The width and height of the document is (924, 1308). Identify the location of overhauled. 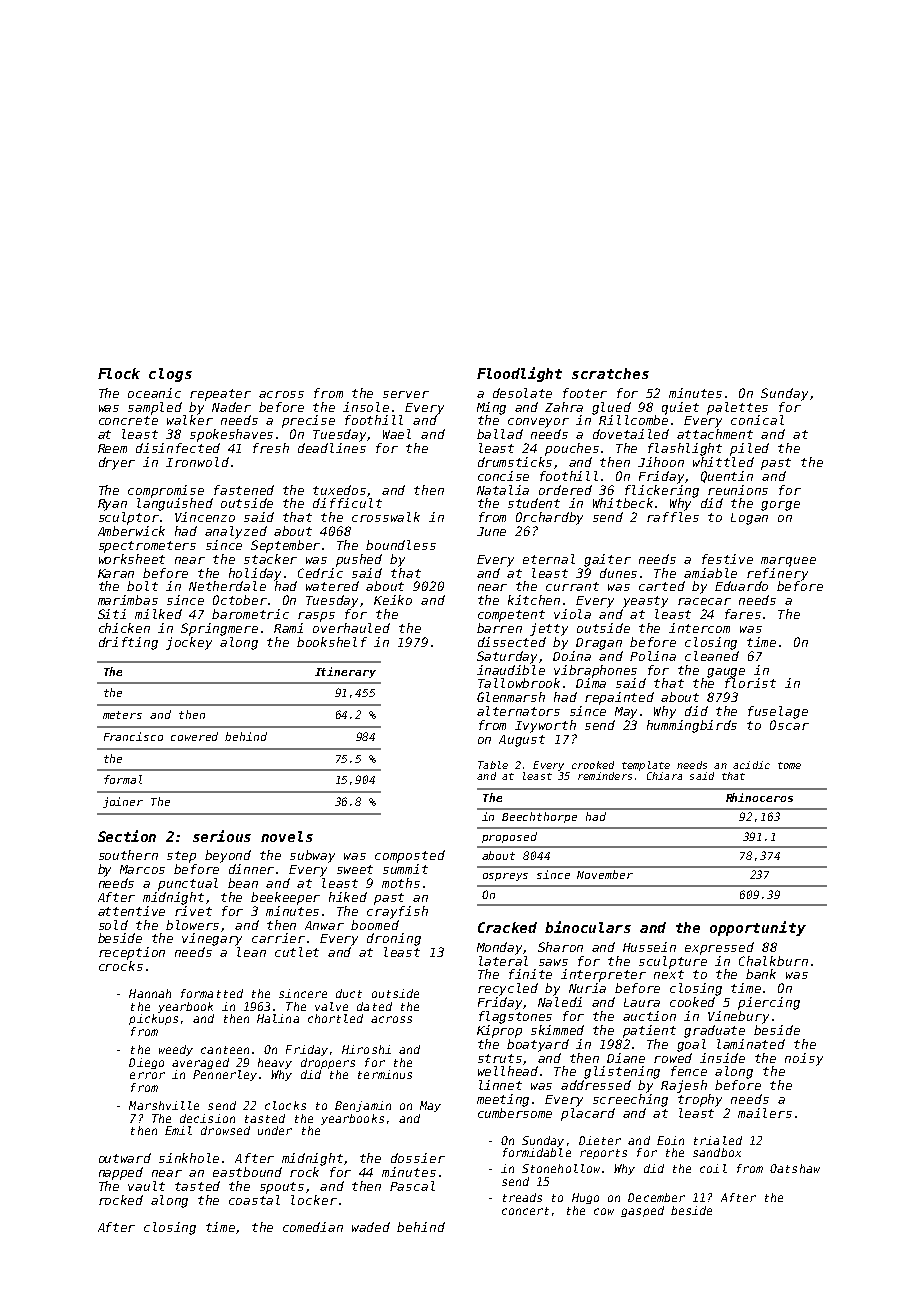
(351, 628).
